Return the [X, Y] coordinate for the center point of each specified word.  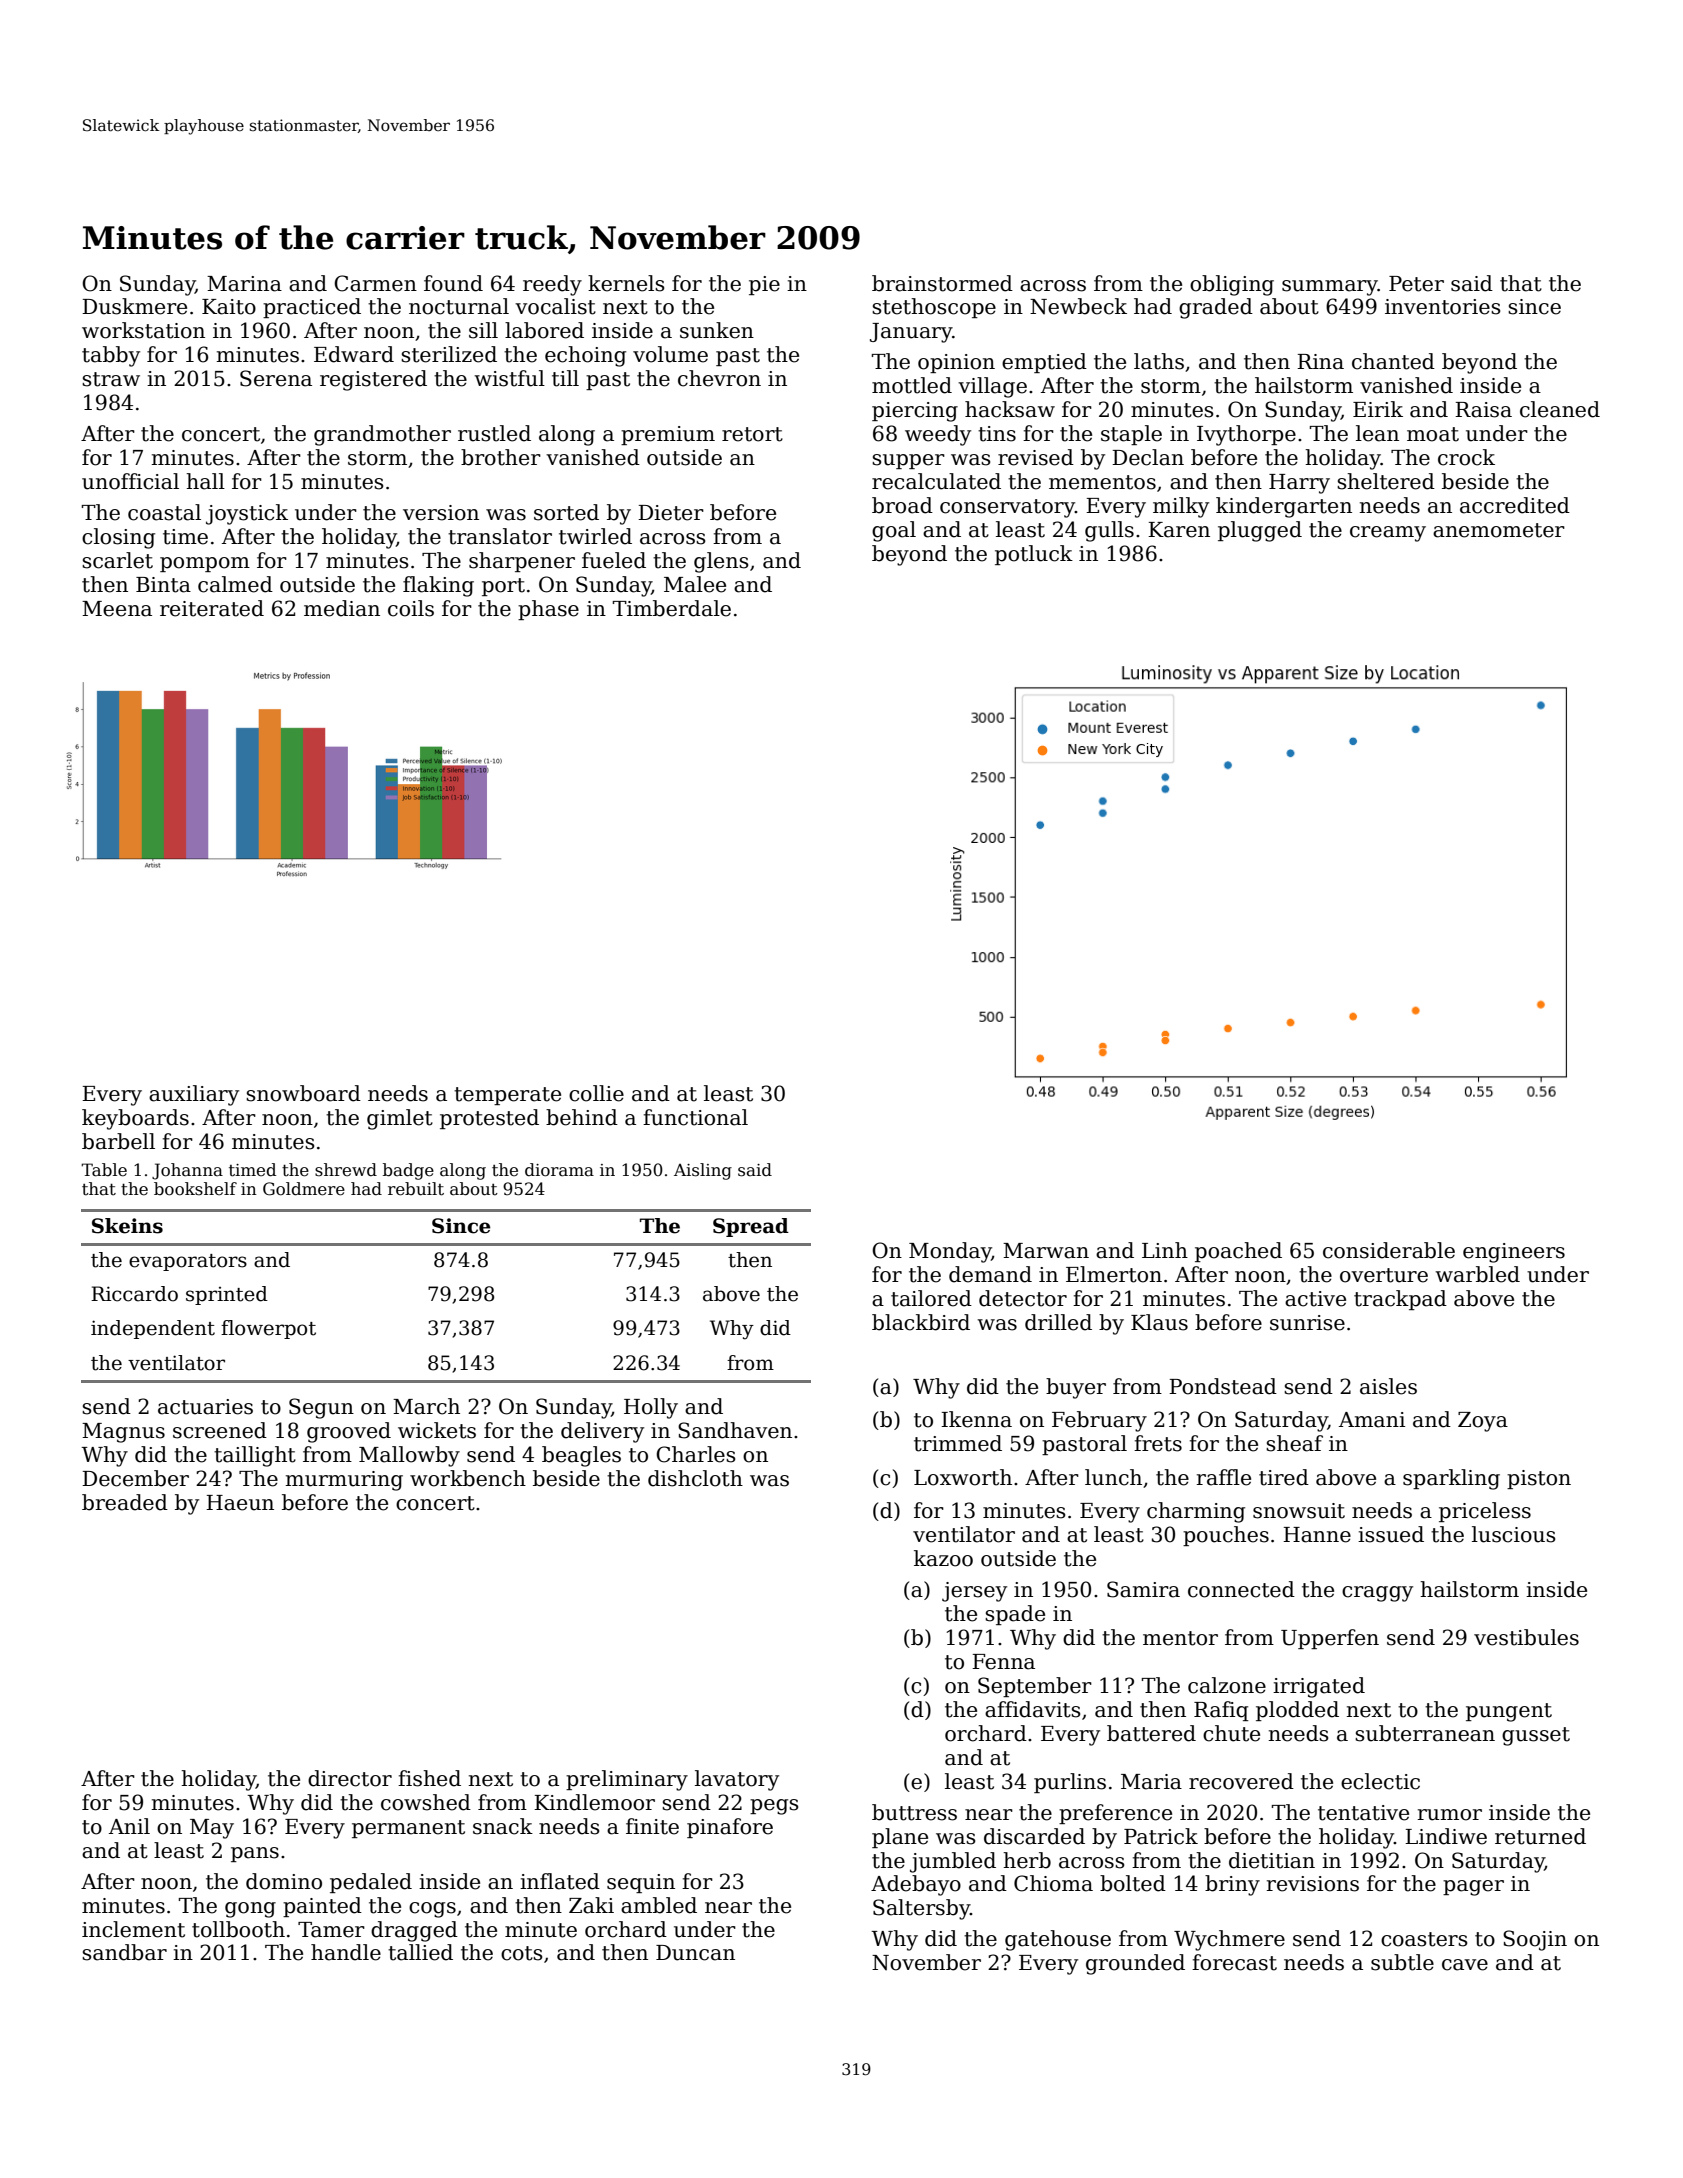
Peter [1416, 284]
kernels [626, 283]
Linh [1165, 1250]
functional [695, 1117]
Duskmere [134, 306]
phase [548, 610]
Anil [129, 1826]
